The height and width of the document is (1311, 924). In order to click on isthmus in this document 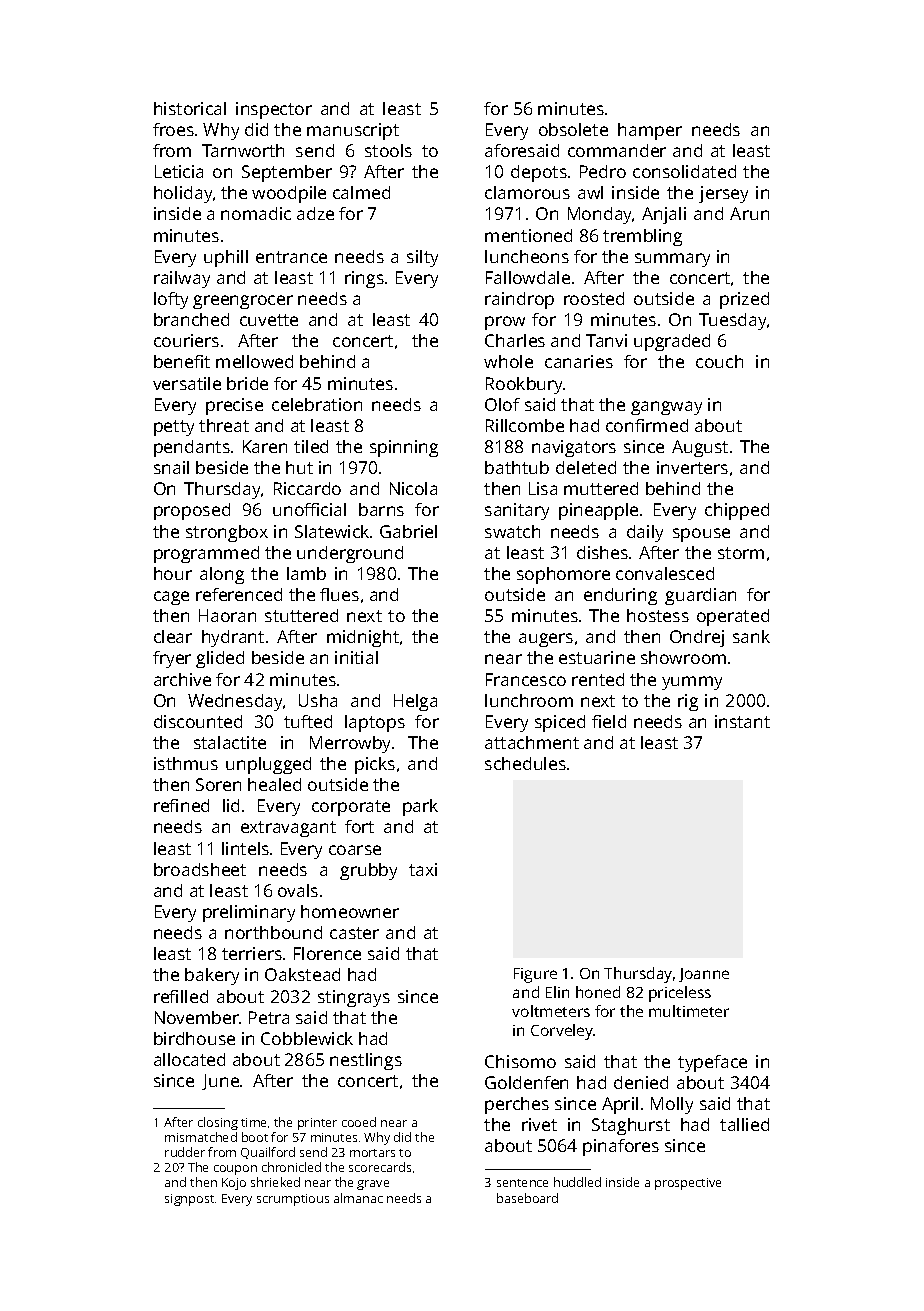, I will do `click(186, 763)`.
